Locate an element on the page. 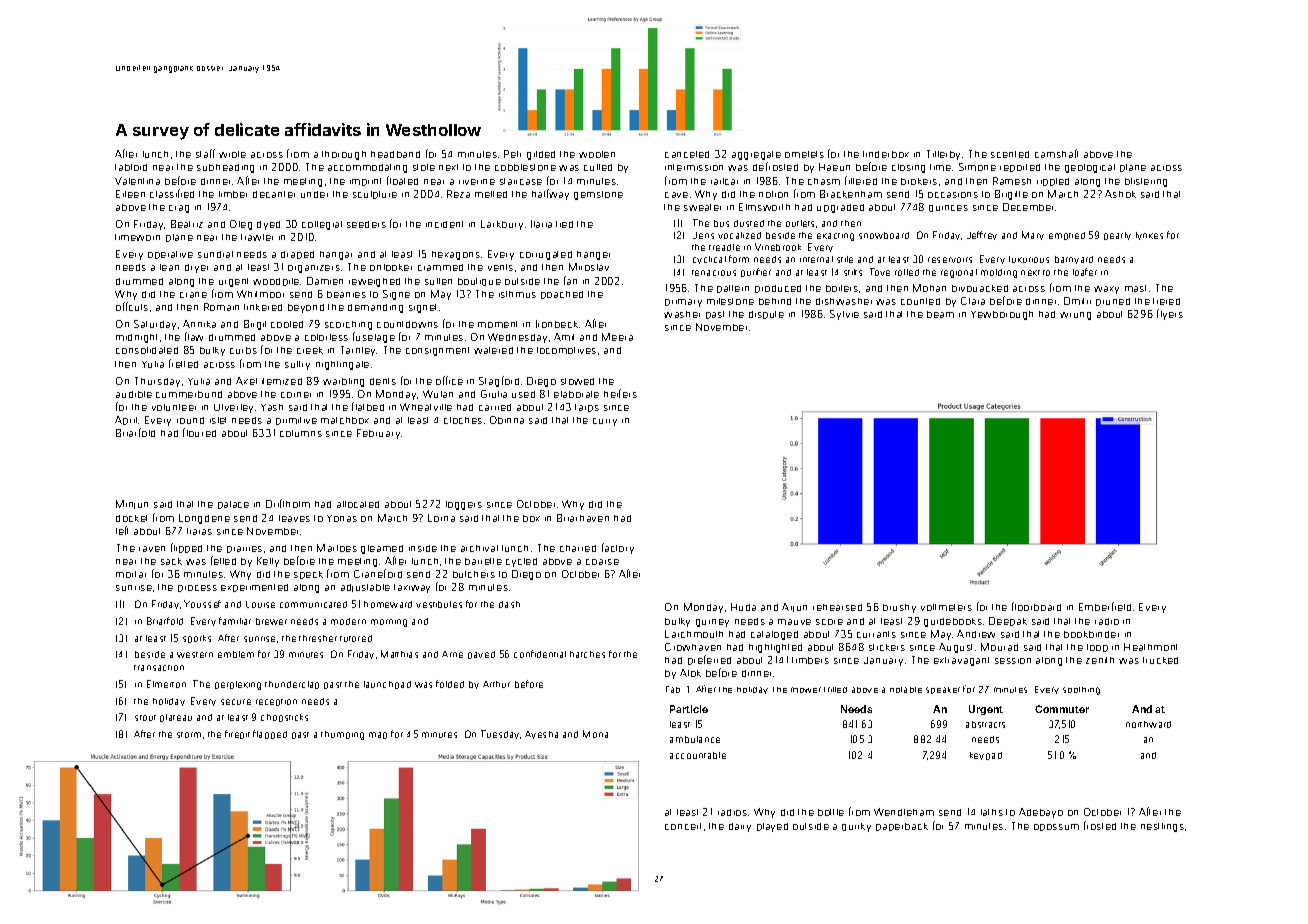 The height and width of the page is (924, 1308). Ilaria is located at coordinates (541, 224).
